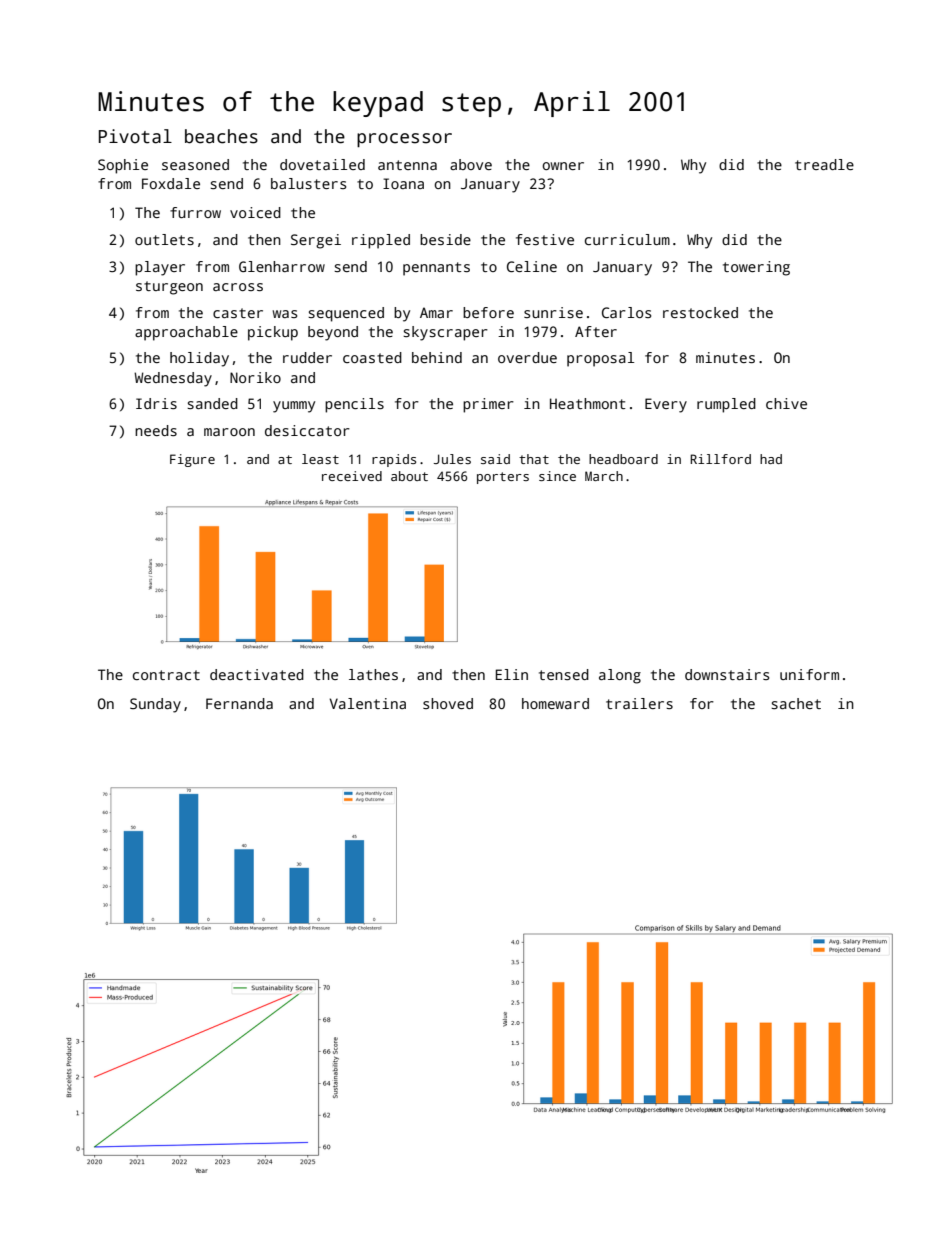 The height and width of the image is (1233, 952). Describe the element at coordinates (756, 268) in the image. I see `towering` at that location.
